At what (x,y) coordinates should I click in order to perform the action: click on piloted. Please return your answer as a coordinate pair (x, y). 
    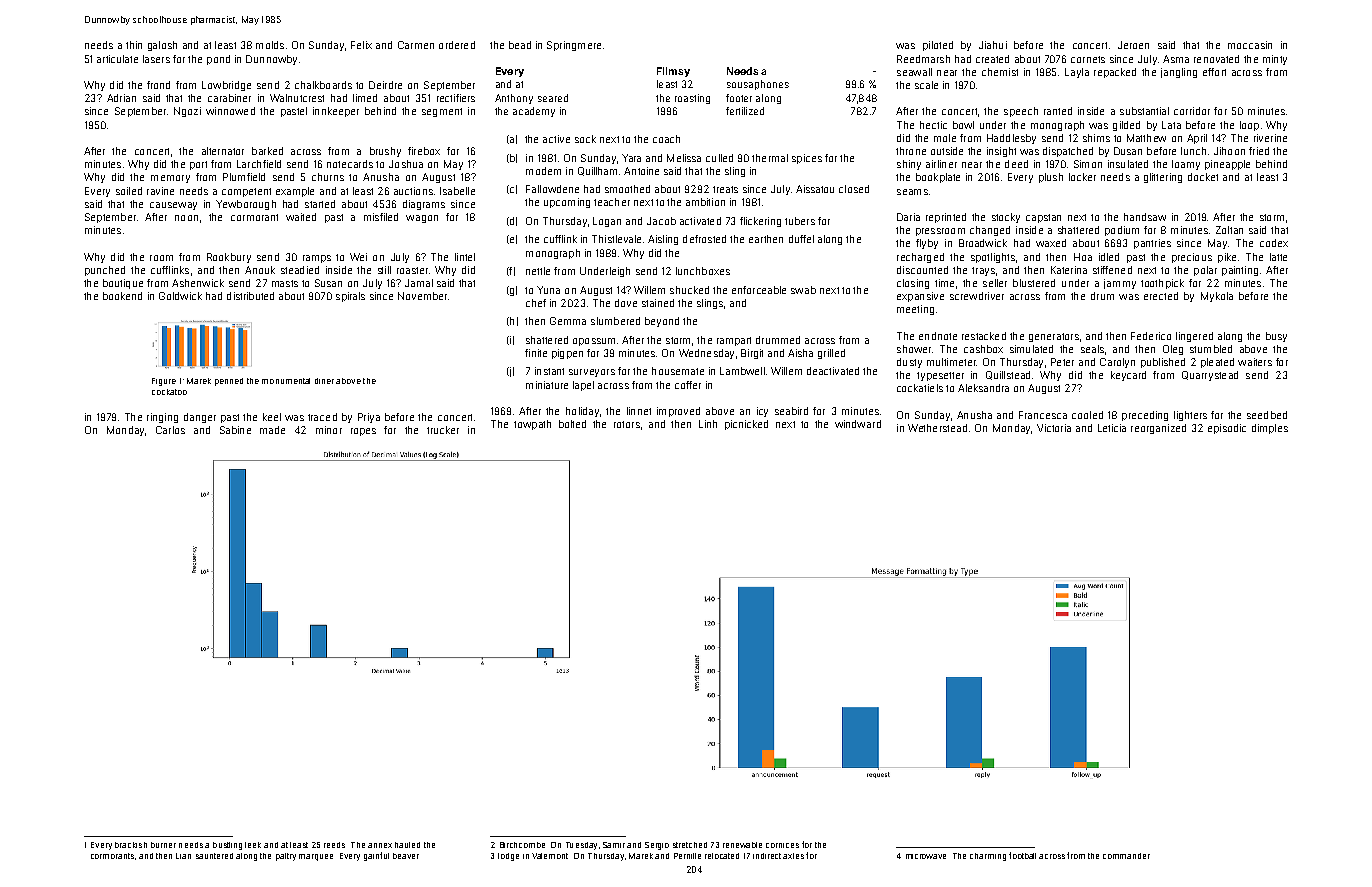
    Looking at the image, I should click on (938, 46).
